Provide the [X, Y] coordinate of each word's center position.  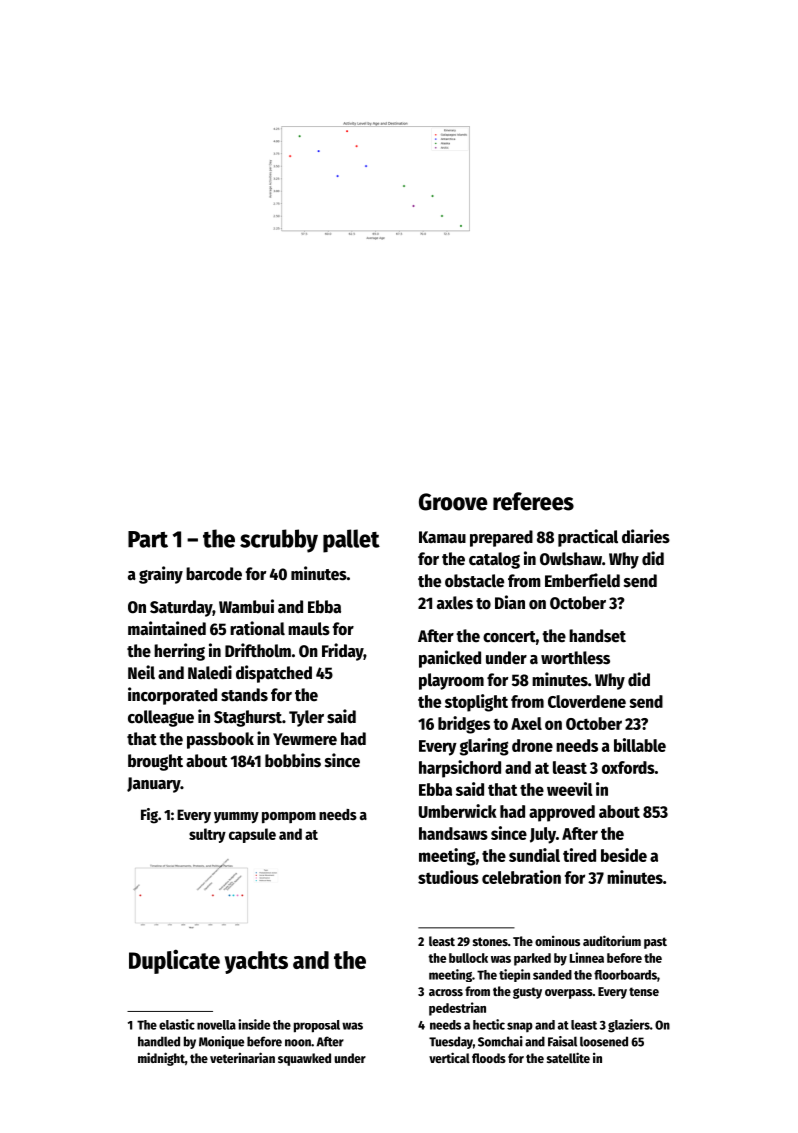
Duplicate [174, 961]
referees [533, 501]
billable [640, 745]
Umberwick [458, 811]
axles [455, 603]
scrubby [279, 541]
